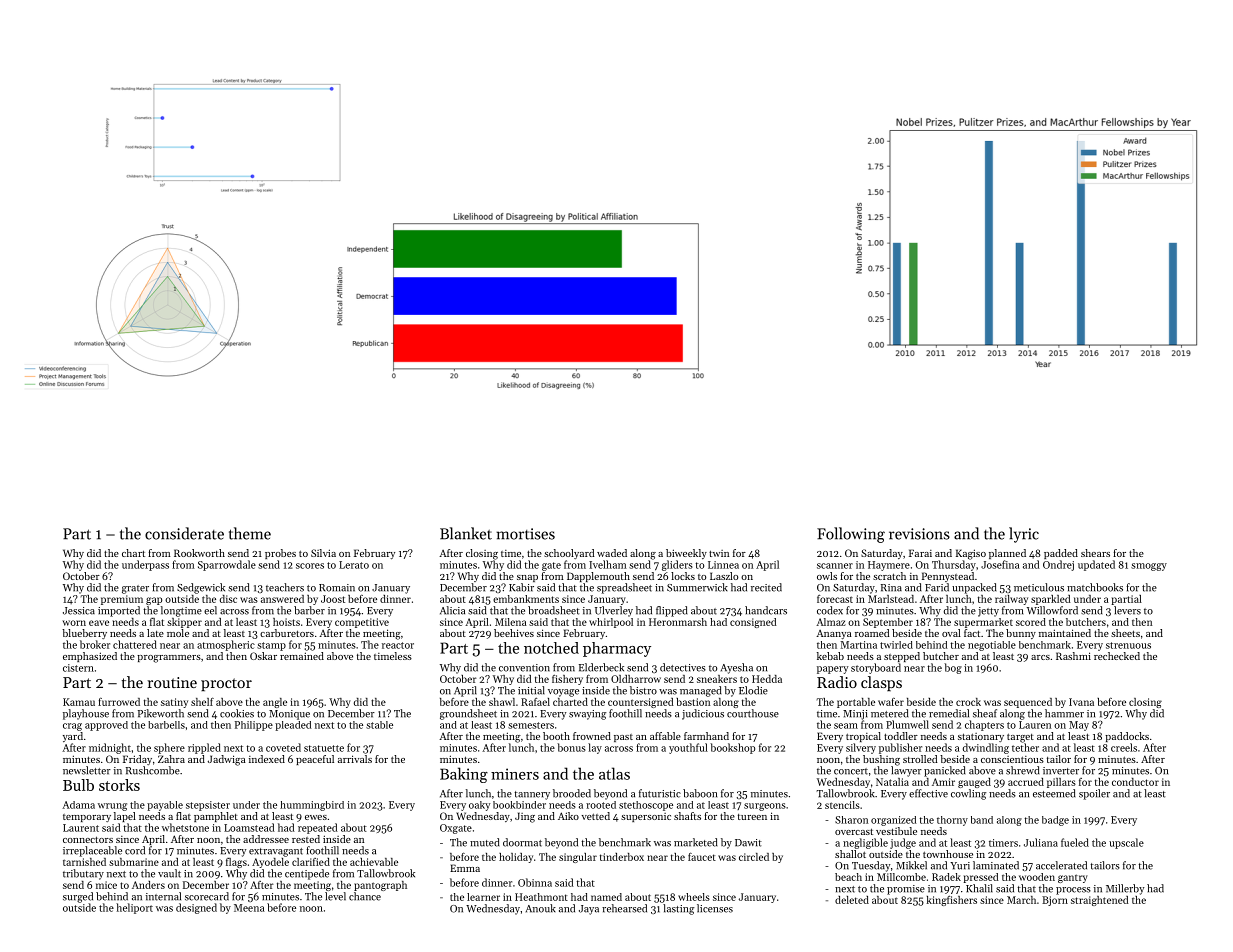 Image resolution: width=1233 pixels, height=952 pixels. Describe the element at coordinates (611, 623) in the page. I see `whirlpool` at that location.
